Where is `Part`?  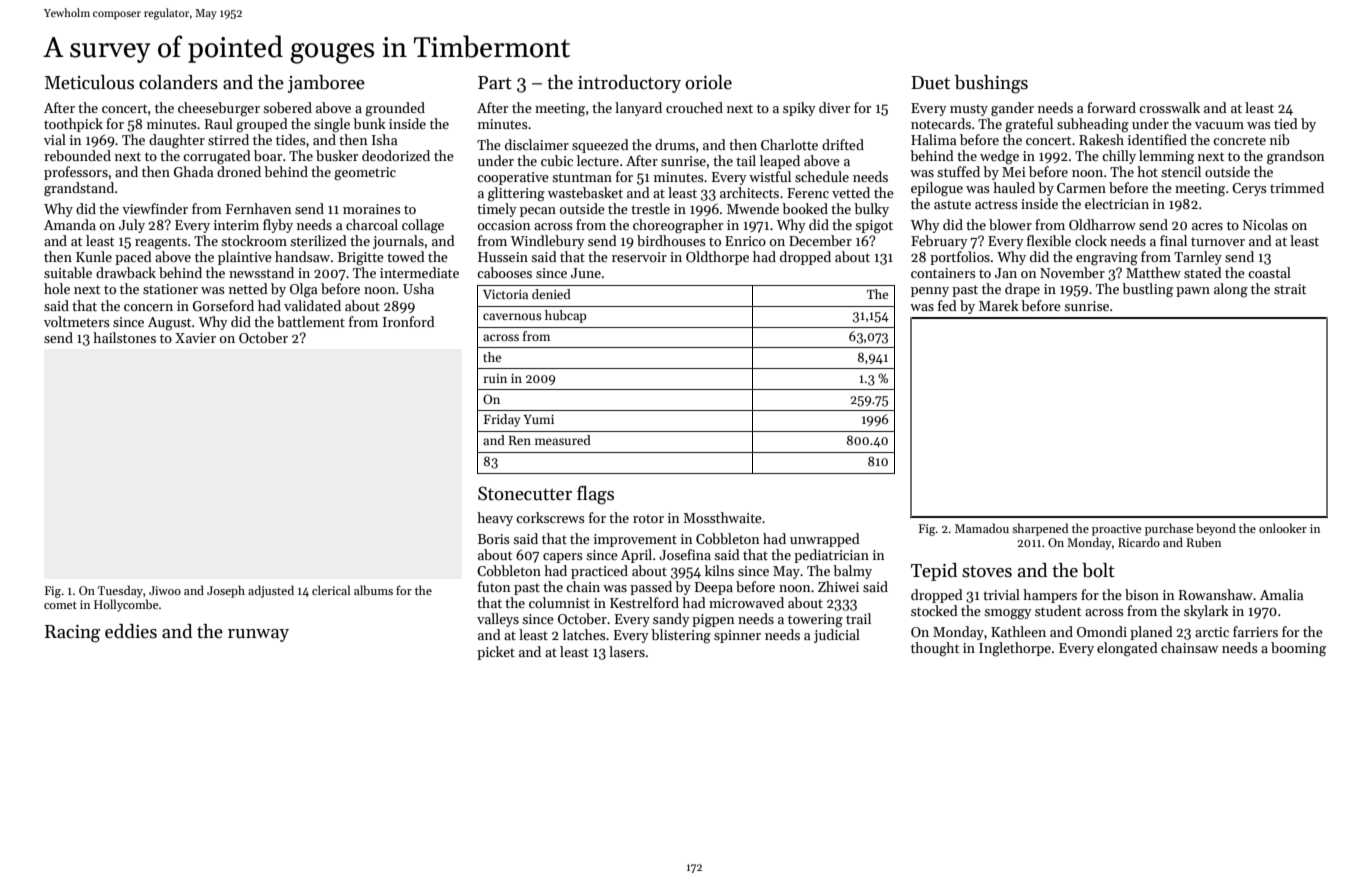 Part is located at coordinates (495, 83).
